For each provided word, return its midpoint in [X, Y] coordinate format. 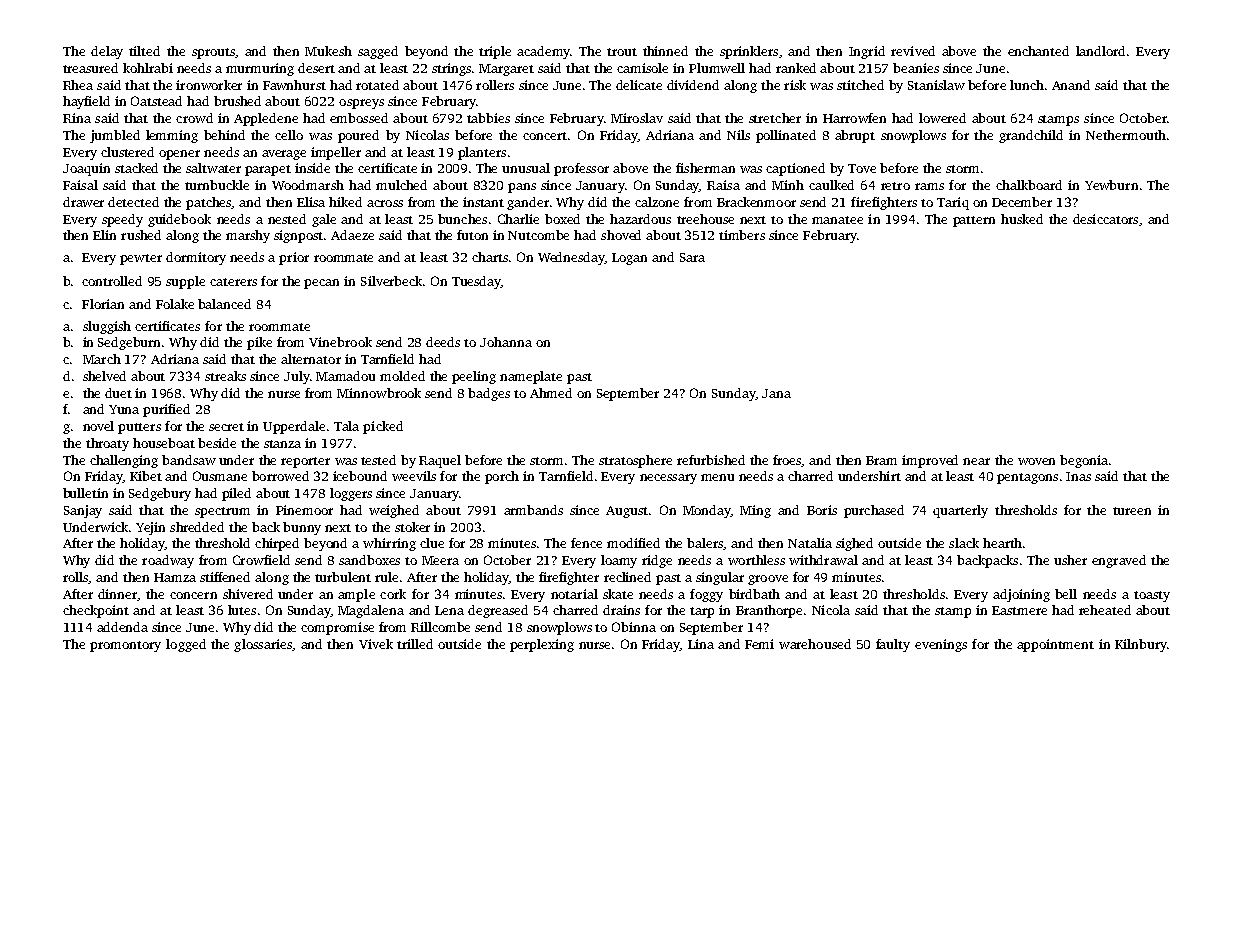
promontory [125, 646]
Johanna [506, 342]
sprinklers [749, 52]
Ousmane [220, 476]
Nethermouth [1126, 135]
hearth [1002, 543]
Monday [707, 511]
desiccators [1105, 219]
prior [294, 258]
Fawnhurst [294, 85]
